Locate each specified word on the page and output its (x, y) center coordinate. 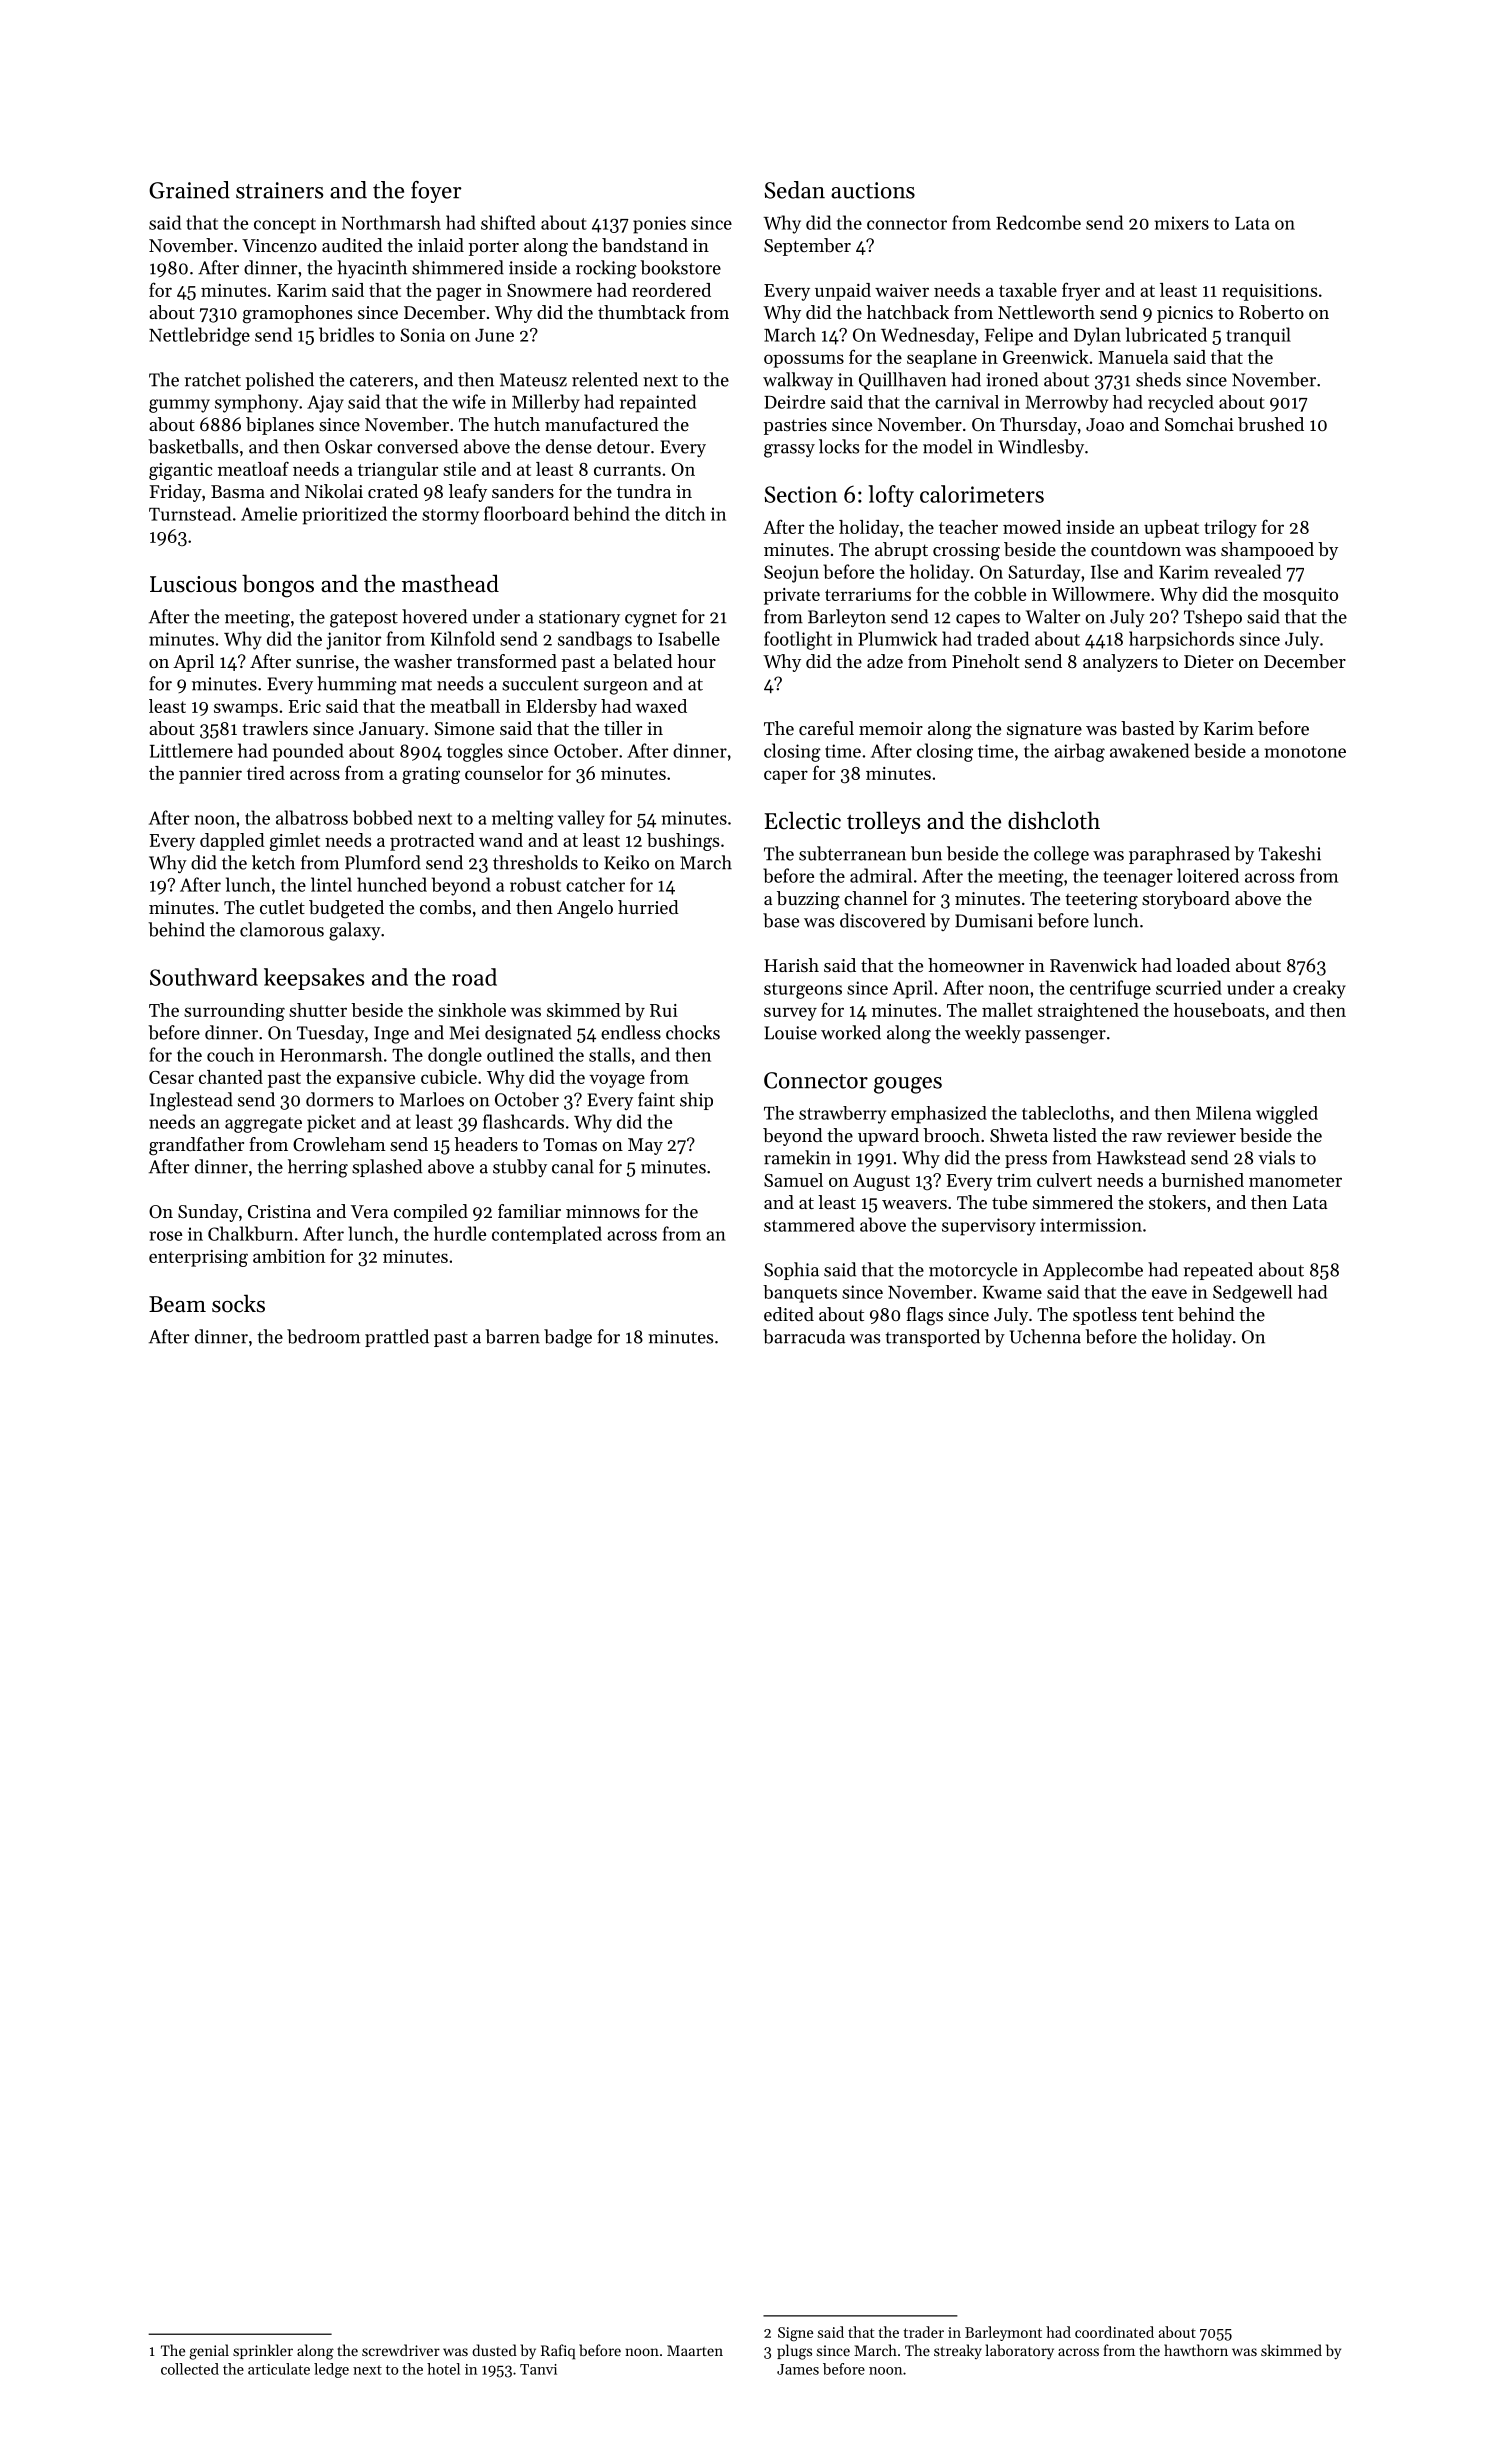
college (1061, 855)
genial (209, 2352)
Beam (177, 1304)
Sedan (795, 190)
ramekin (797, 1157)
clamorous (282, 929)
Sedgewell (1252, 1294)
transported (933, 1338)
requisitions (1269, 292)
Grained (189, 190)
